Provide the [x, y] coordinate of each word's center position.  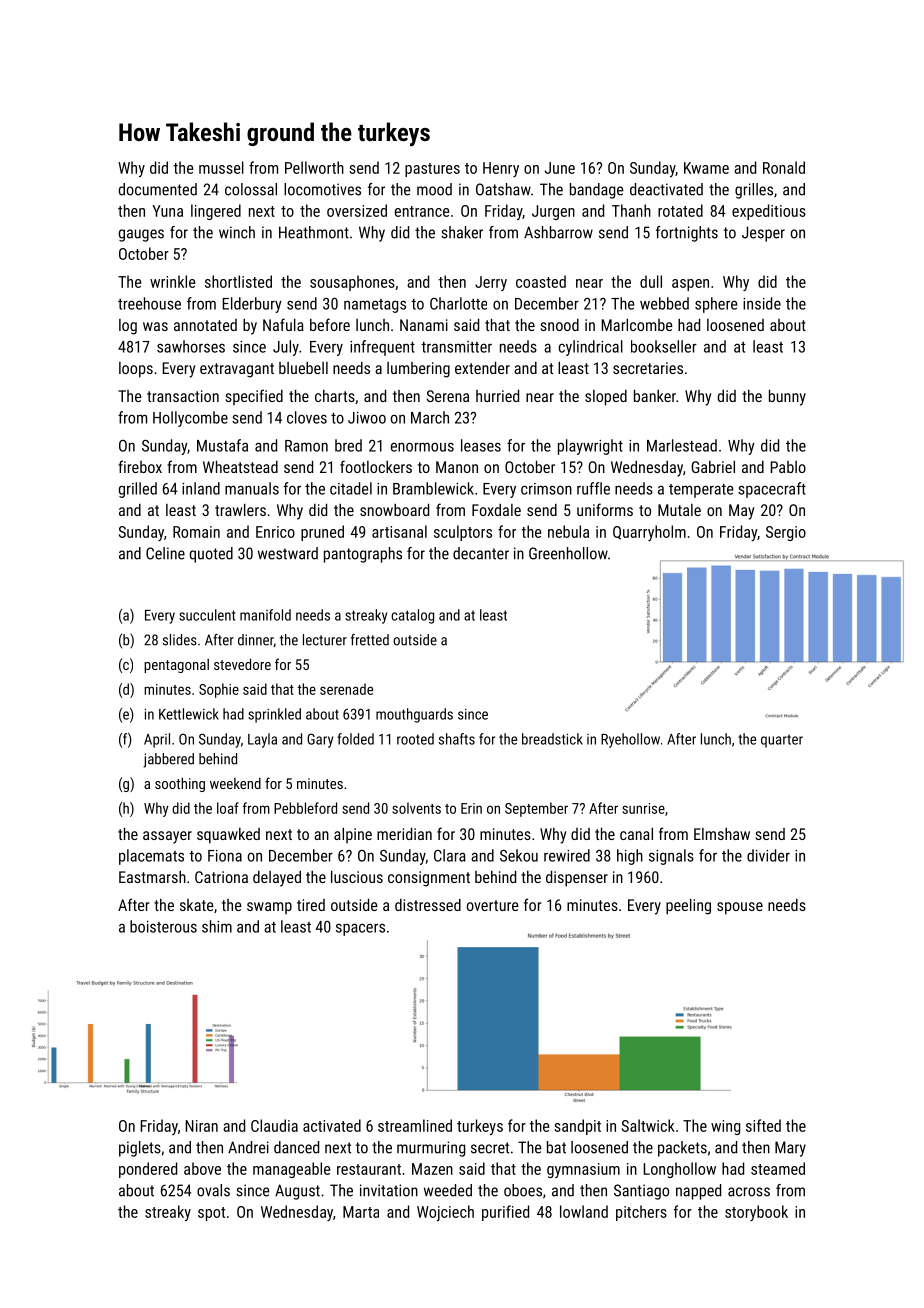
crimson [546, 489]
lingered [216, 212]
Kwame [706, 168]
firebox [140, 466]
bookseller [664, 346]
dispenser [577, 879]
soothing [180, 784]
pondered [148, 1170]
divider [768, 855]
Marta [361, 1212]
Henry [501, 169]
